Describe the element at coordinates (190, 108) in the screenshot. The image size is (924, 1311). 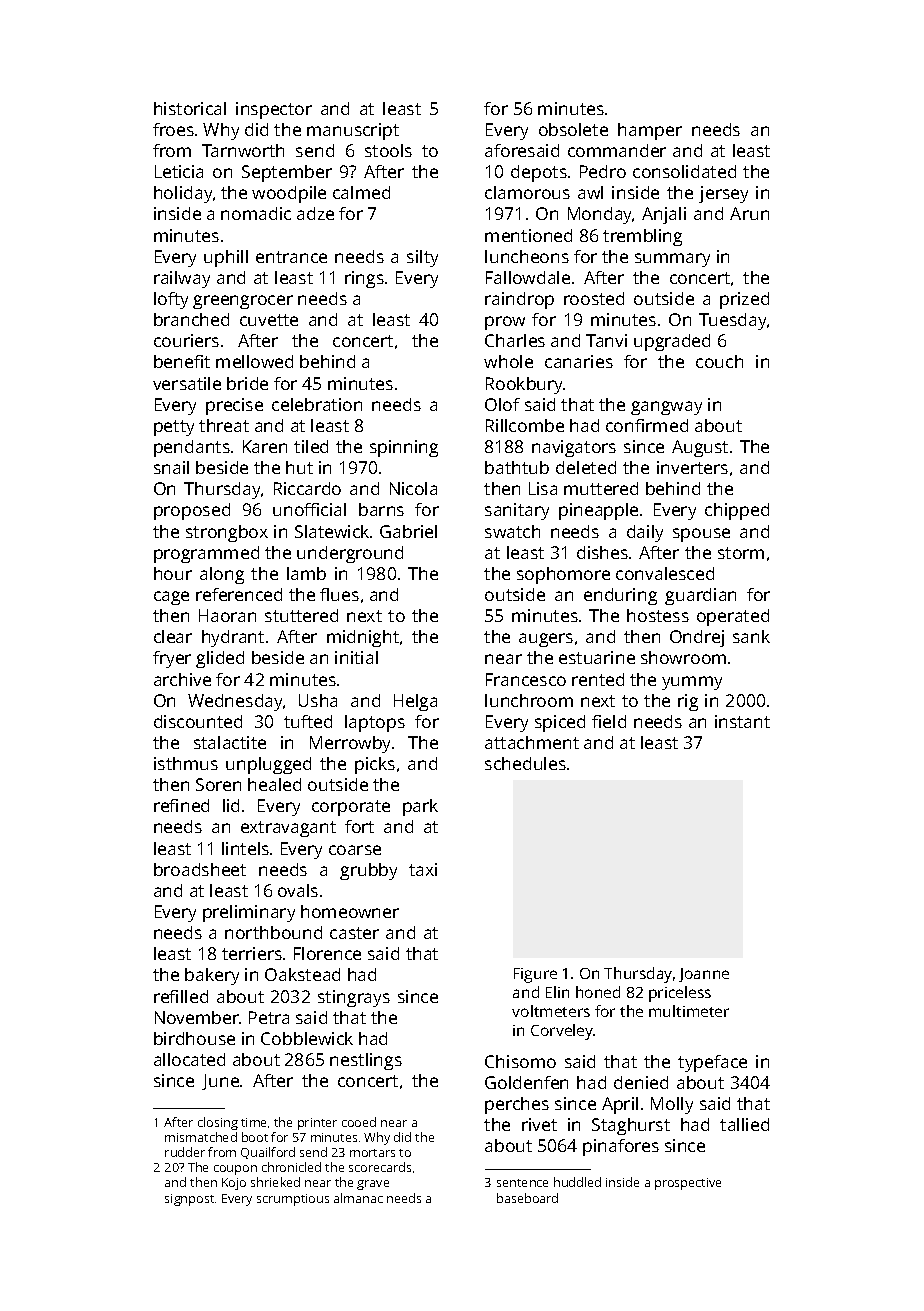
I see `historical` at that location.
